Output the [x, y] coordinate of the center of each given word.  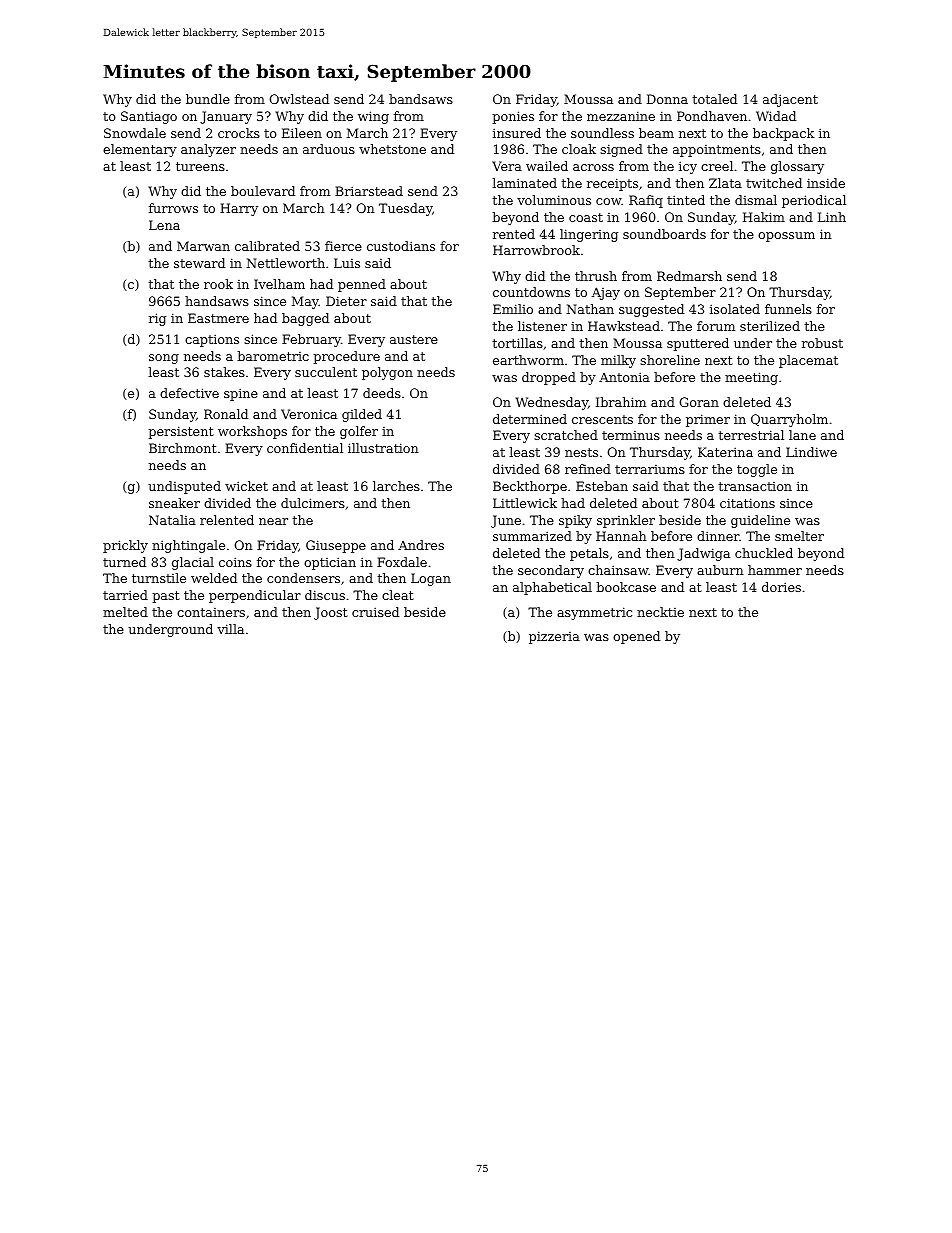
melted [125, 612]
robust [822, 343]
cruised [375, 612]
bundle [208, 99]
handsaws [217, 301]
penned [362, 285]
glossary [797, 167]
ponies [513, 117]
